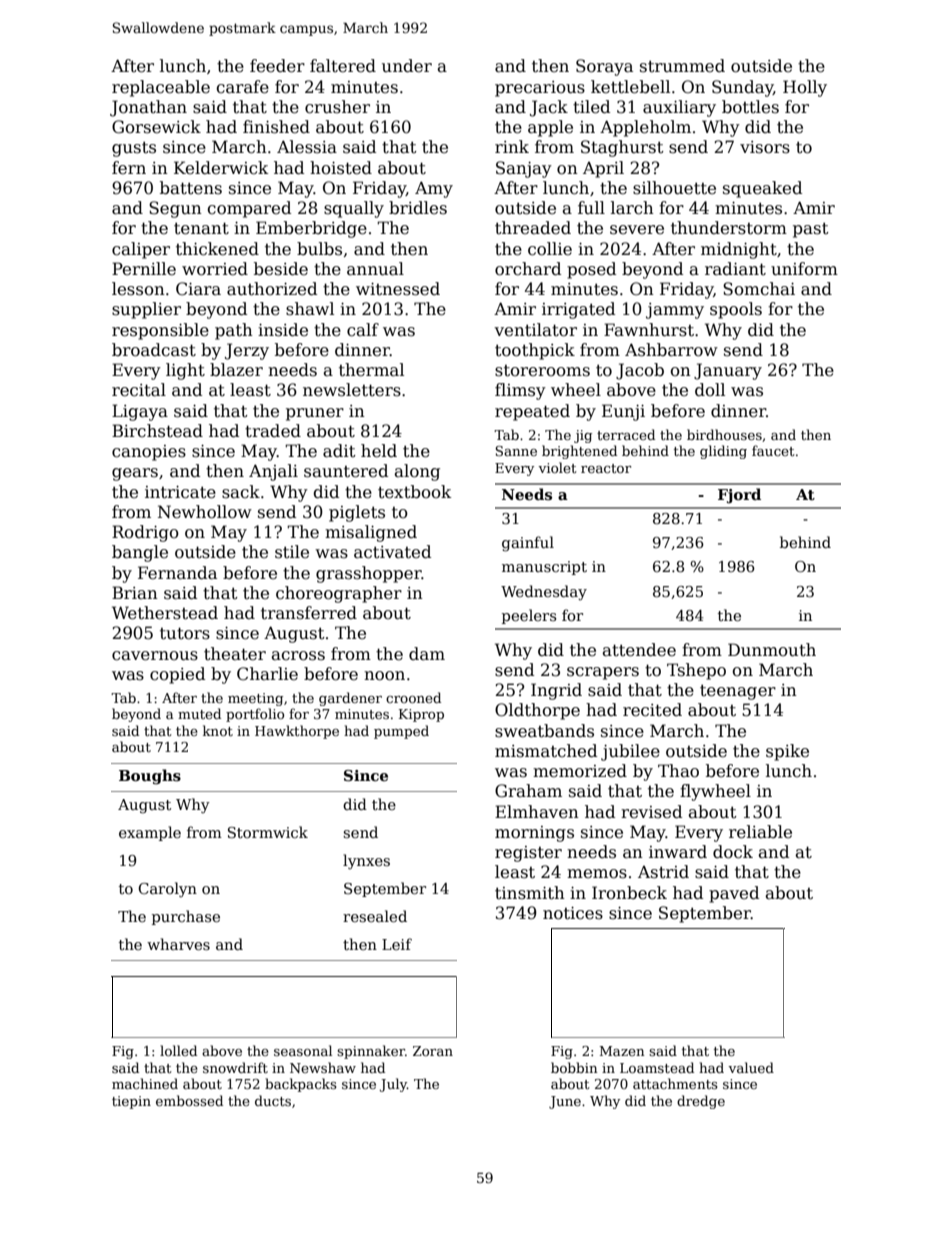 This screenshot has width=952, height=1233. What do you see at coordinates (185, 633) in the screenshot?
I see `tutors` at bounding box center [185, 633].
